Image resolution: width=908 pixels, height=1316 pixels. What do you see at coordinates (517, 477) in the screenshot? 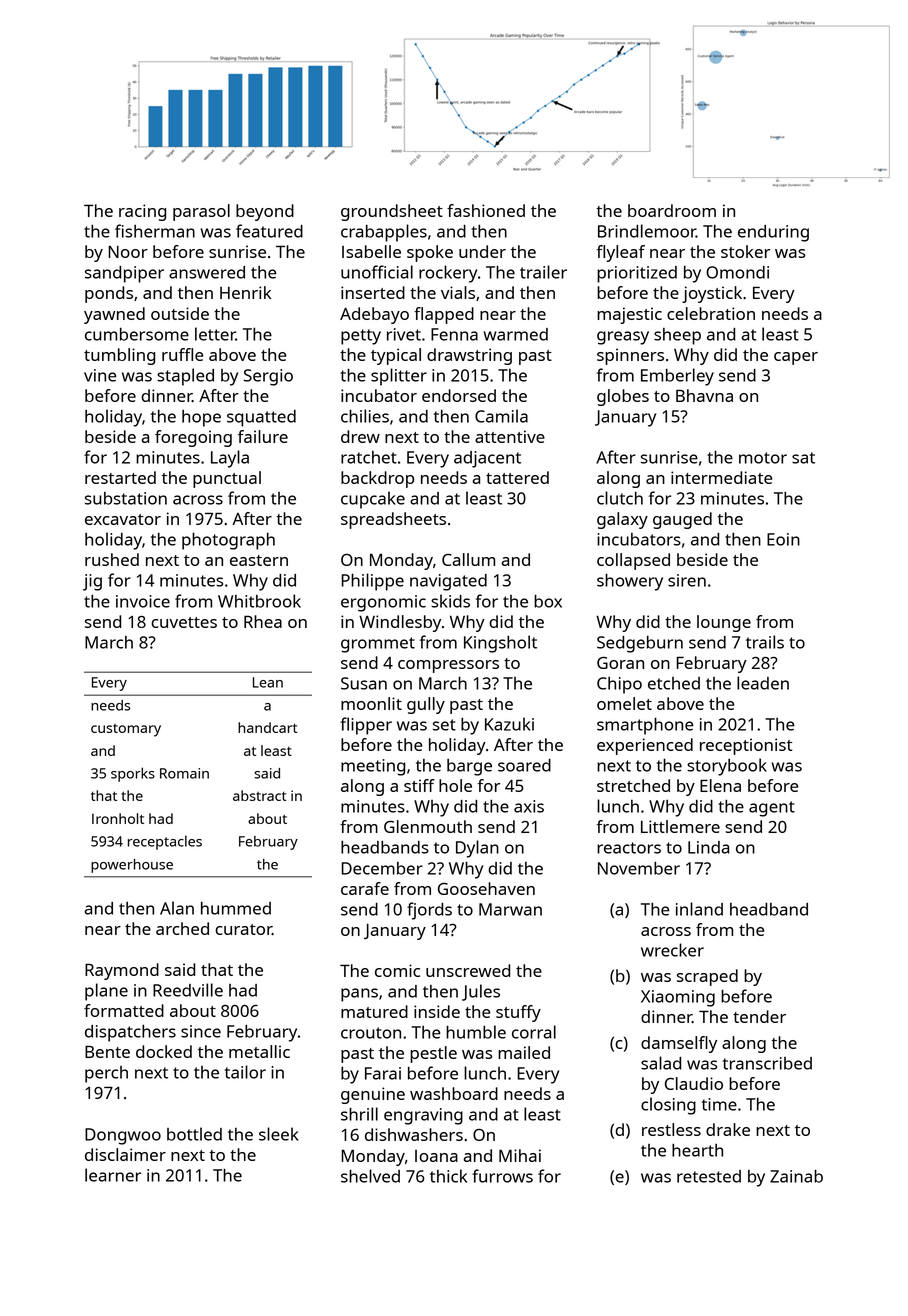
I see `tattered` at bounding box center [517, 477].
